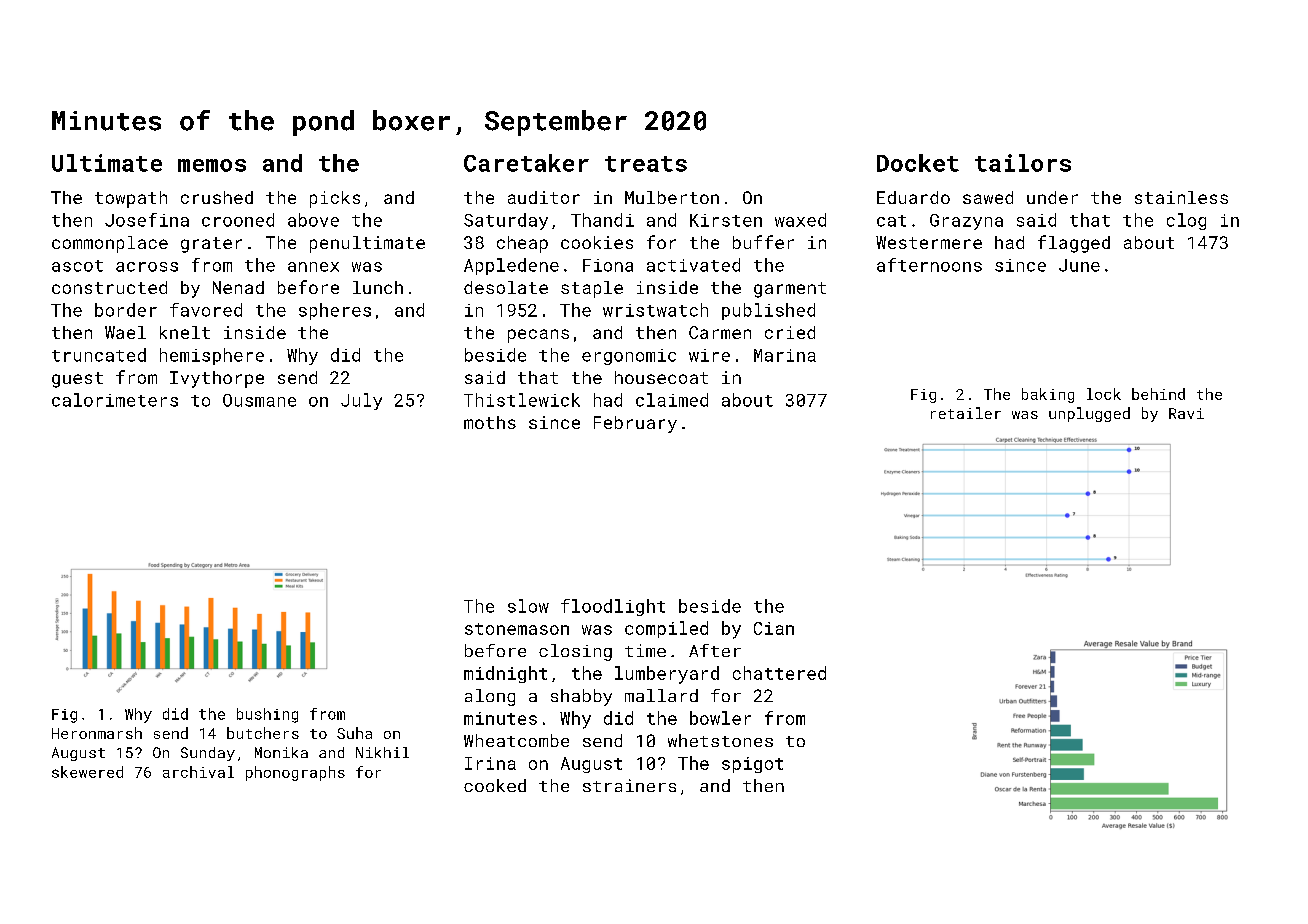 Image resolution: width=1308 pixels, height=924 pixels. What do you see at coordinates (528, 606) in the document?
I see `slow` at bounding box center [528, 606].
